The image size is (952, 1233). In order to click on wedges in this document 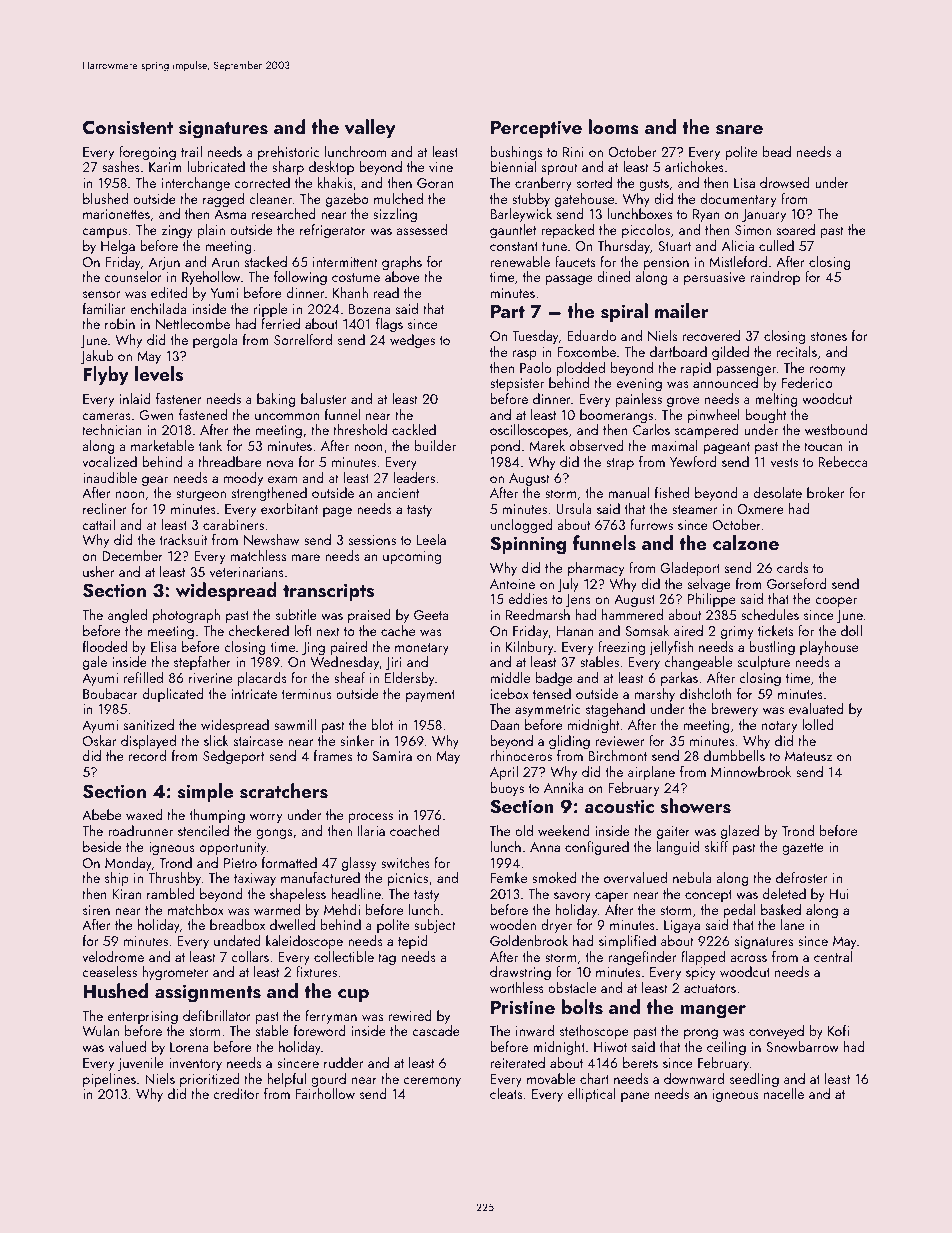, I will do `click(412, 341)`.
